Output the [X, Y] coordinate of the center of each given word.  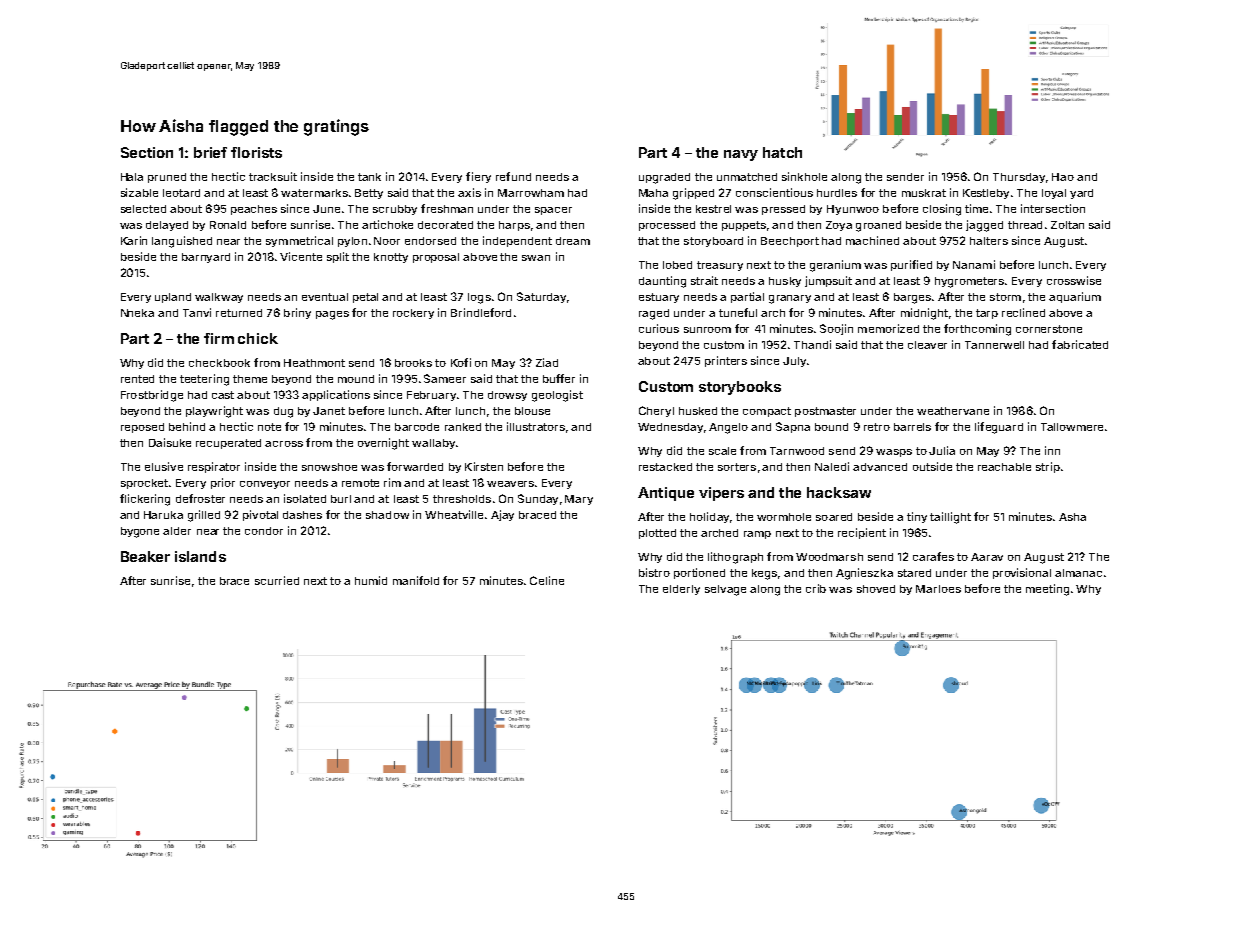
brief [210, 152]
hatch [782, 152]
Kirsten [484, 466]
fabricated [1080, 344]
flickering [145, 500]
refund [513, 176]
